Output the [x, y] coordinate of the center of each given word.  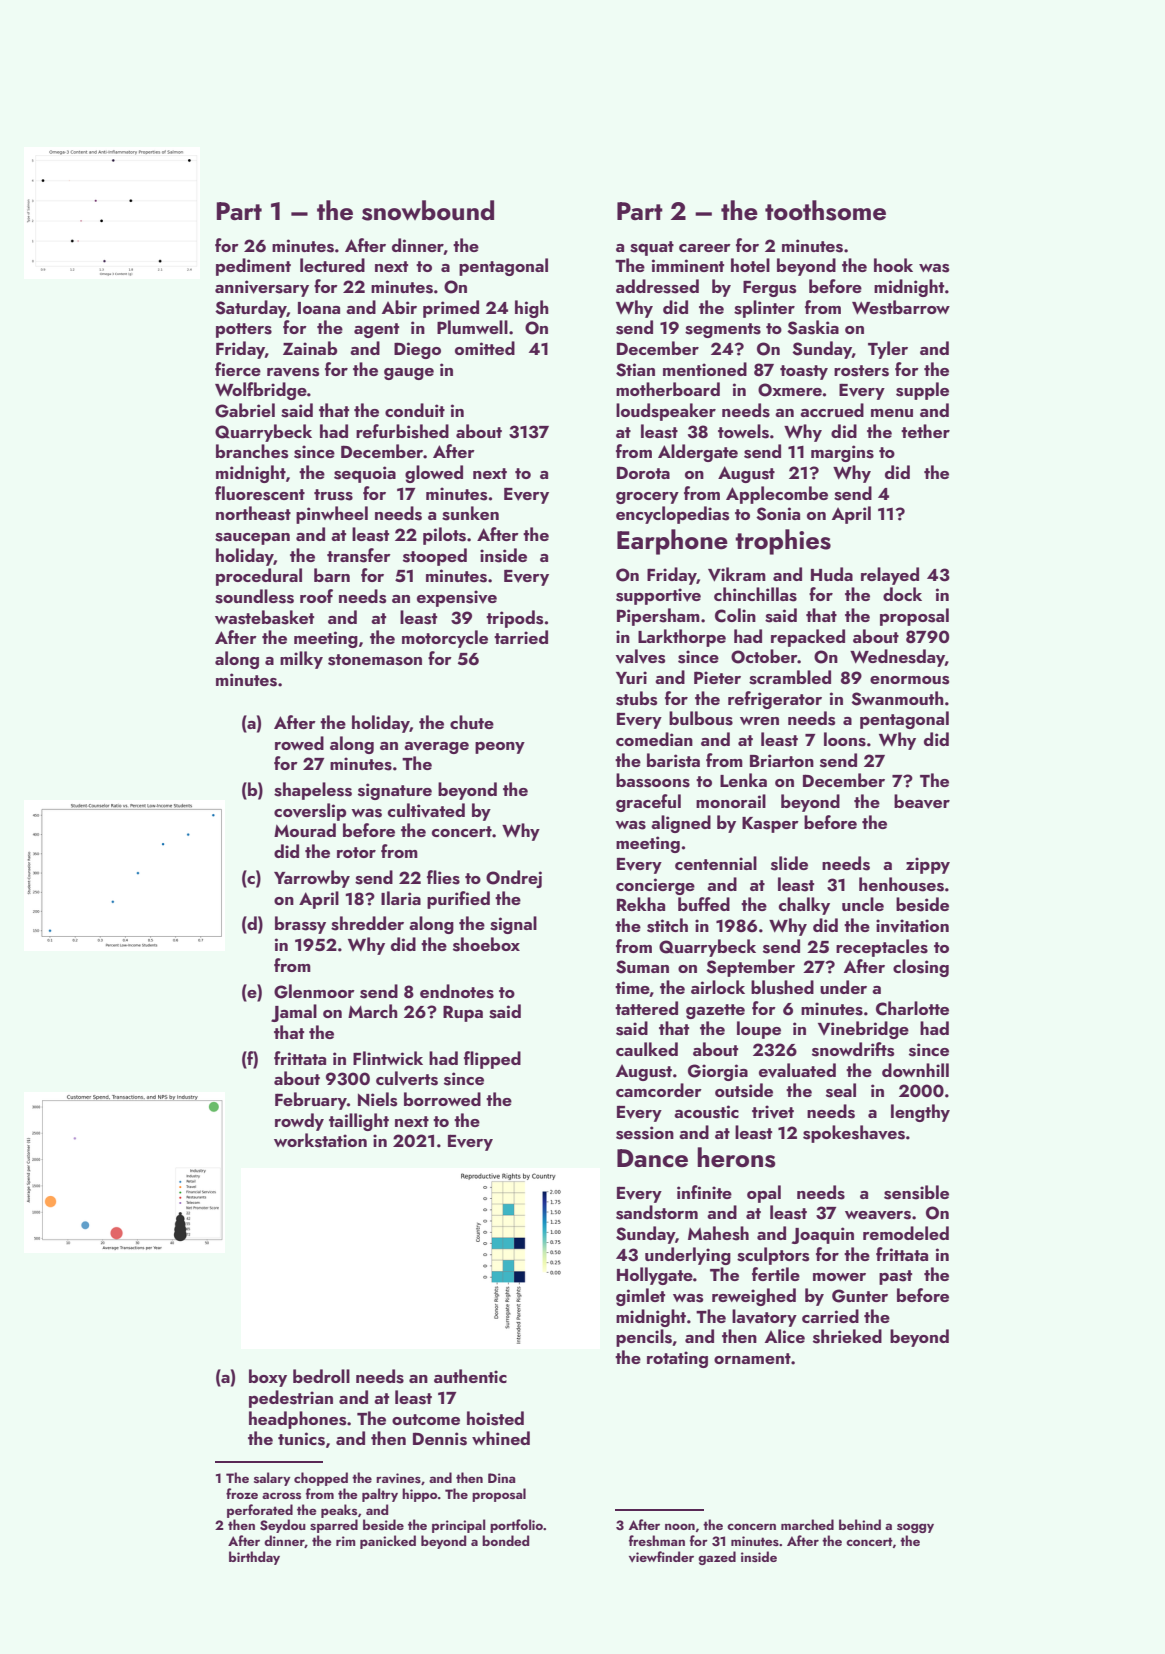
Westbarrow [901, 307]
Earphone [672, 542]
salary [272, 1479]
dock [902, 594]
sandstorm [657, 1212]
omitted [485, 348]
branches [252, 451]
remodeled [906, 1233]
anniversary [262, 288]
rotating [677, 1359]
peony [500, 748]
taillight [359, 1122]
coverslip [310, 812]
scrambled [790, 677]
